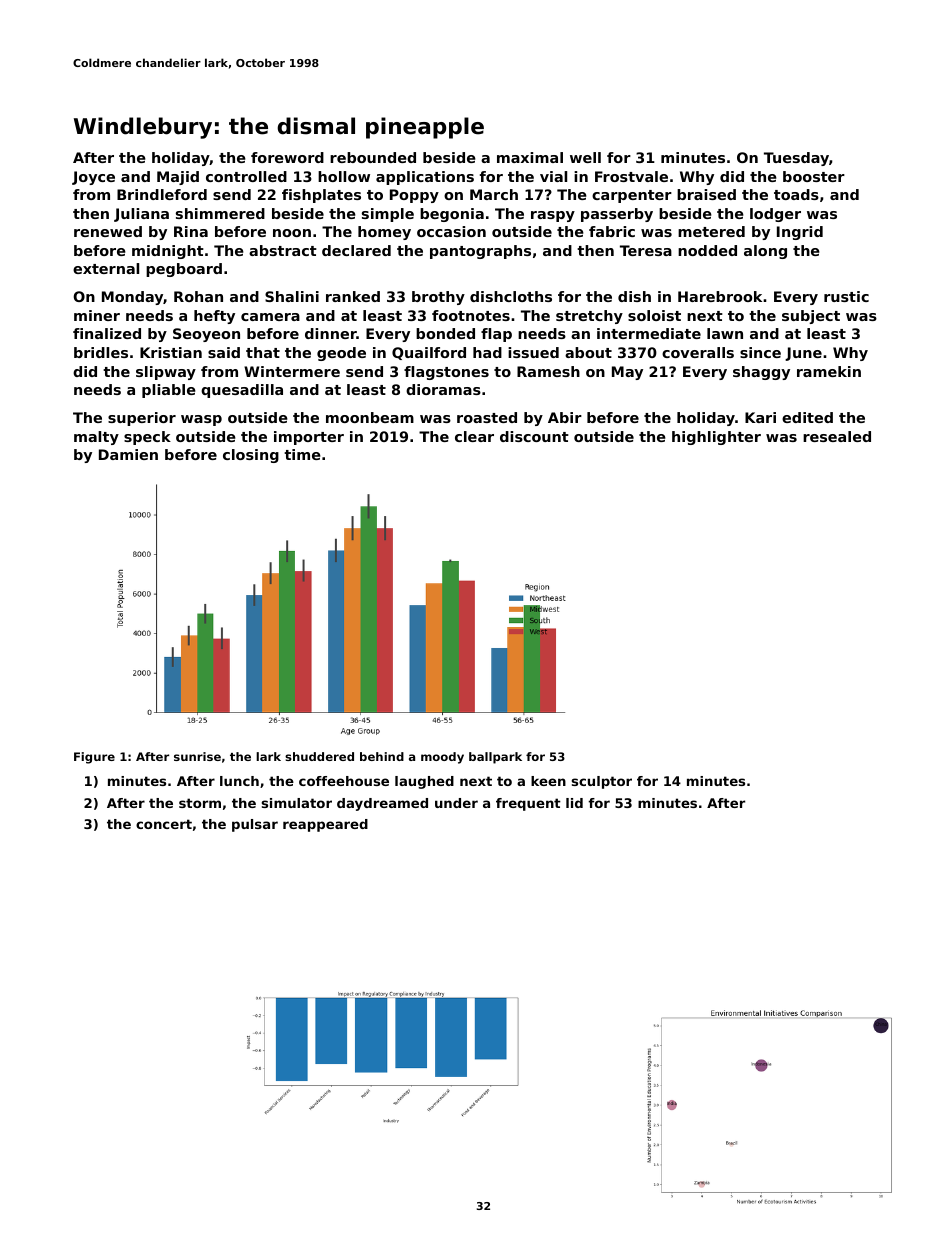 Image resolution: width=952 pixels, height=1233 pixels. Describe the element at coordinates (451, 231) in the image. I see `occasion` at that location.
